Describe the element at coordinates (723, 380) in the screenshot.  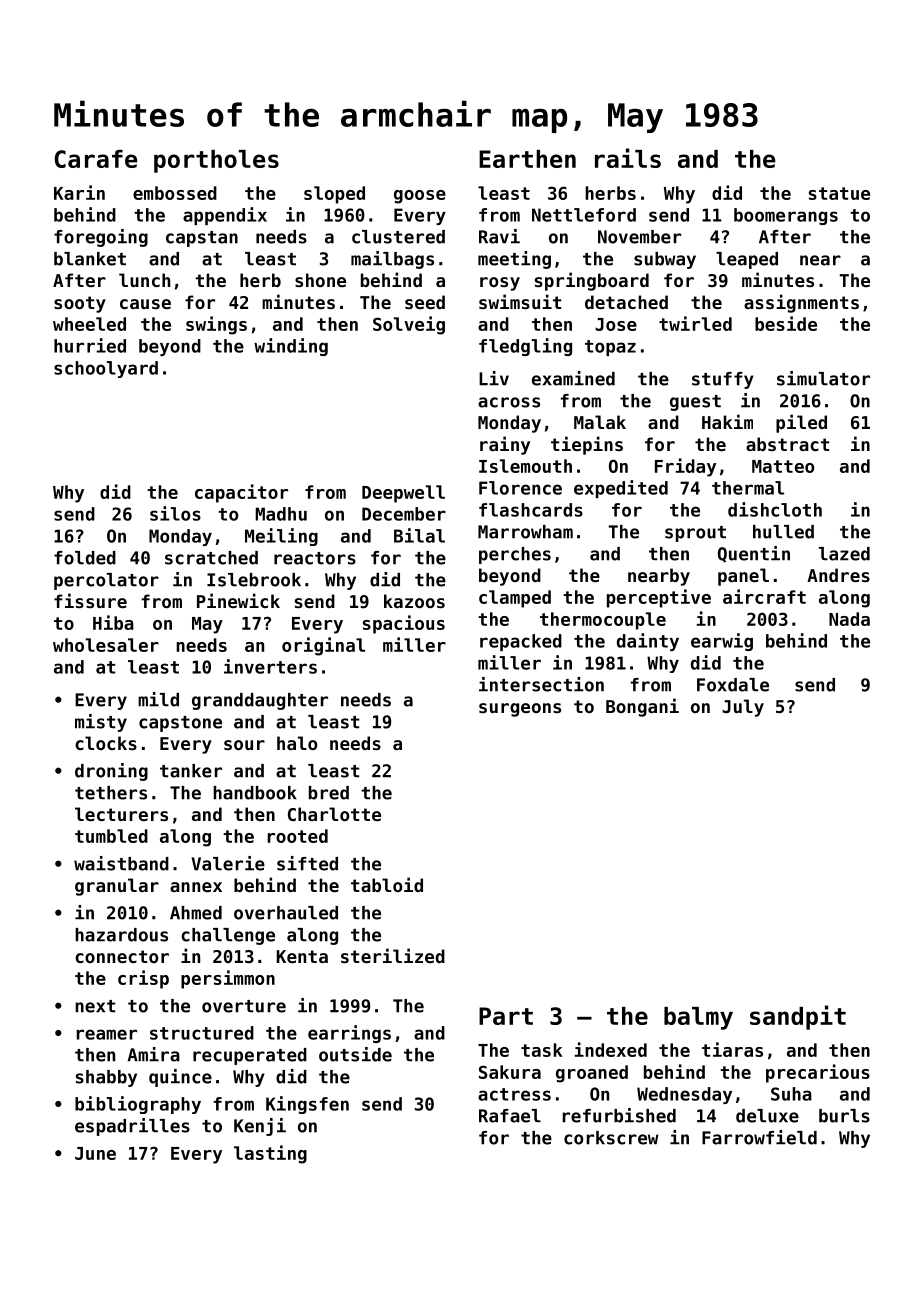
I see `stuffy` at that location.
